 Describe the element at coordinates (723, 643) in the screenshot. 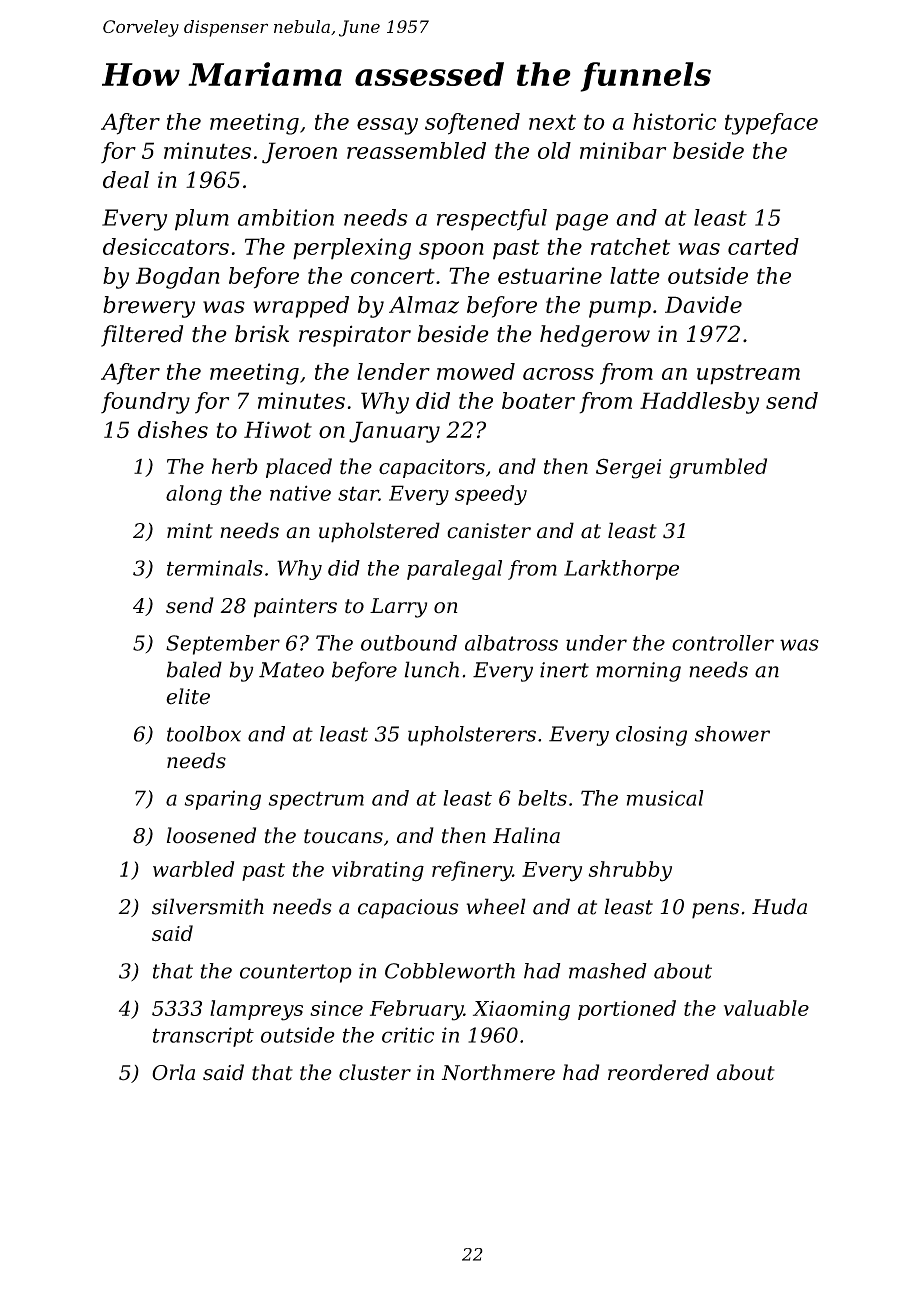

I see `controller` at that location.
